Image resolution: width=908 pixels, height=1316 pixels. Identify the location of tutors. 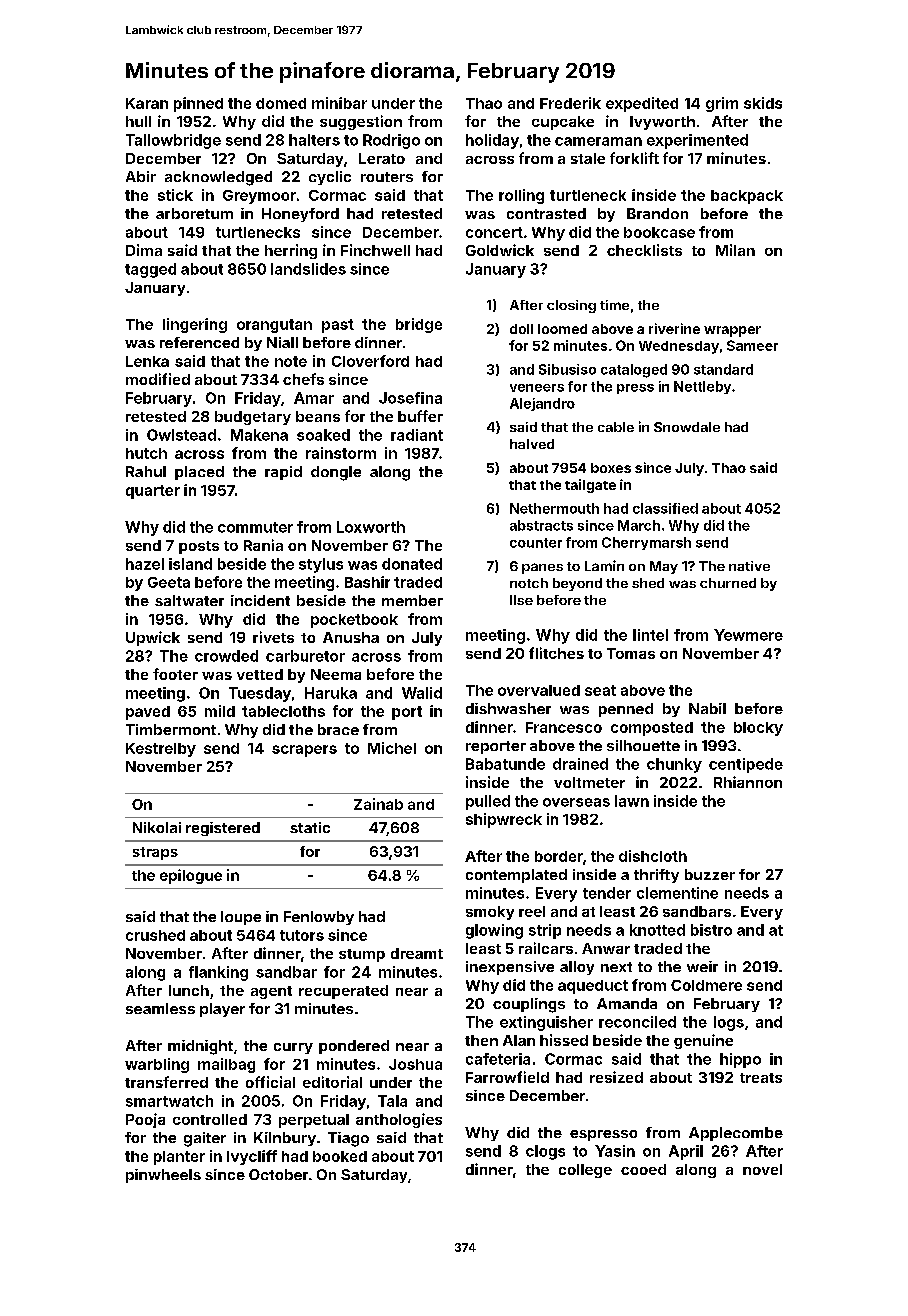
(302, 935).
